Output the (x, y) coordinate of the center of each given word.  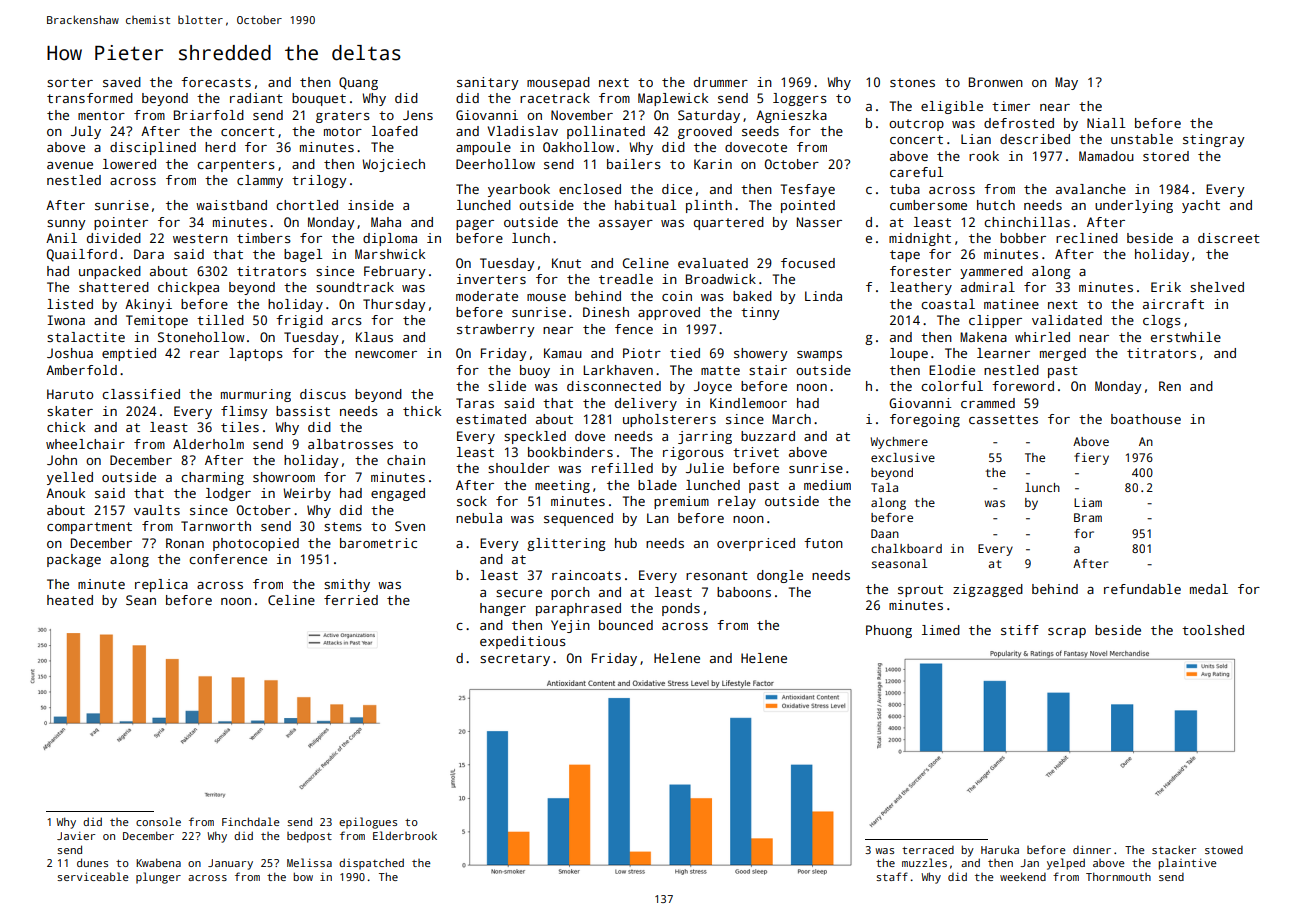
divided (114, 238)
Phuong (889, 631)
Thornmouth (1118, 876)
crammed (988, 403)
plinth (709, 206)
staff (892, 876)
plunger (158, 878)
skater (70, 411)
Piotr (642, 353)
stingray (1214, 140)
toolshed (1213, 630)
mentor (101, 115)
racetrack (555, 98)
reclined (1087, 238)
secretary (515, 660)
